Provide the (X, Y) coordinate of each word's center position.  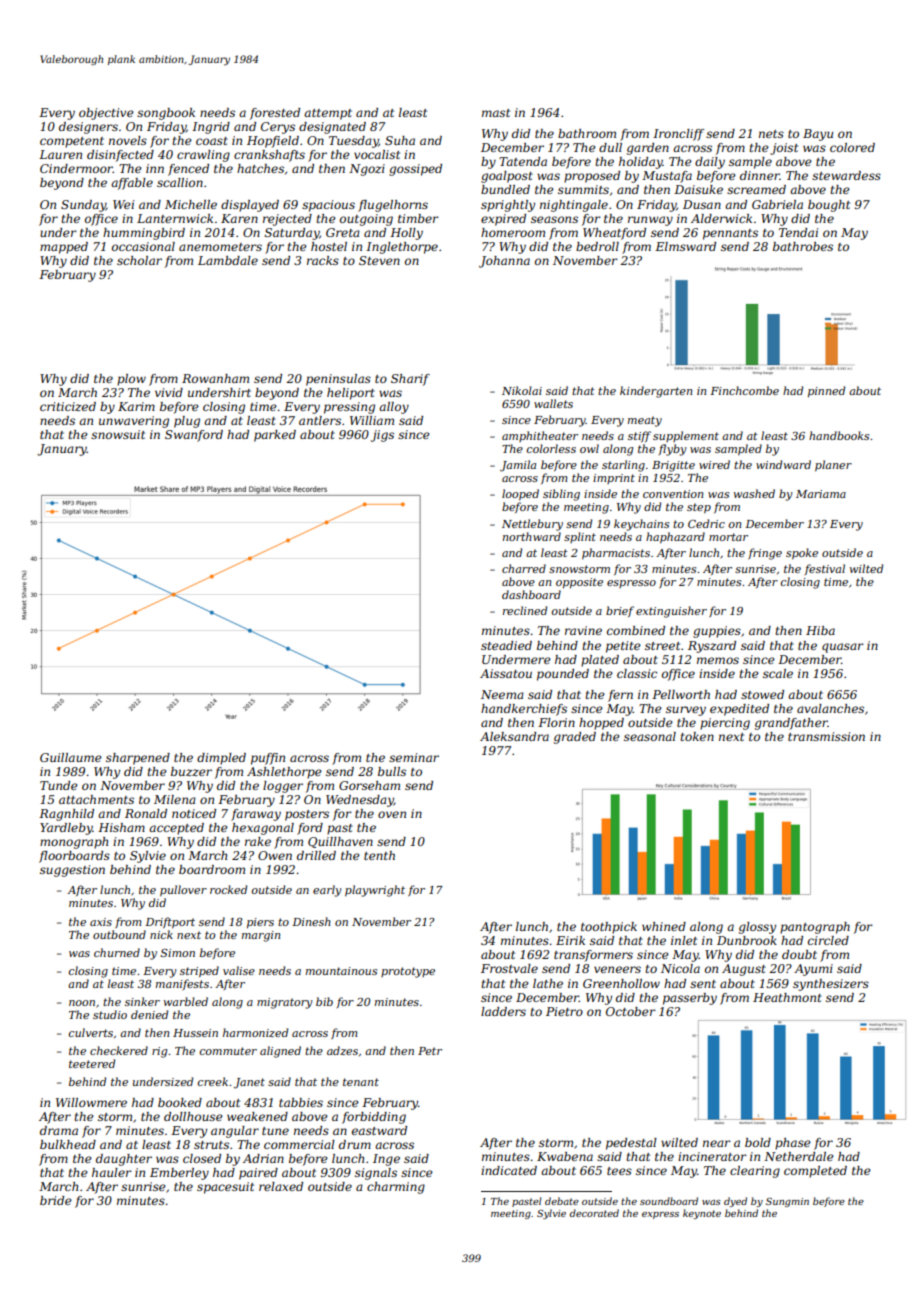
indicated (509, 1170)
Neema (502, 694)
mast (496, 113)
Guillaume (71, 757)
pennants (730, 234)
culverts (91, 1032)
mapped (64, 248)
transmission (826, 736)
